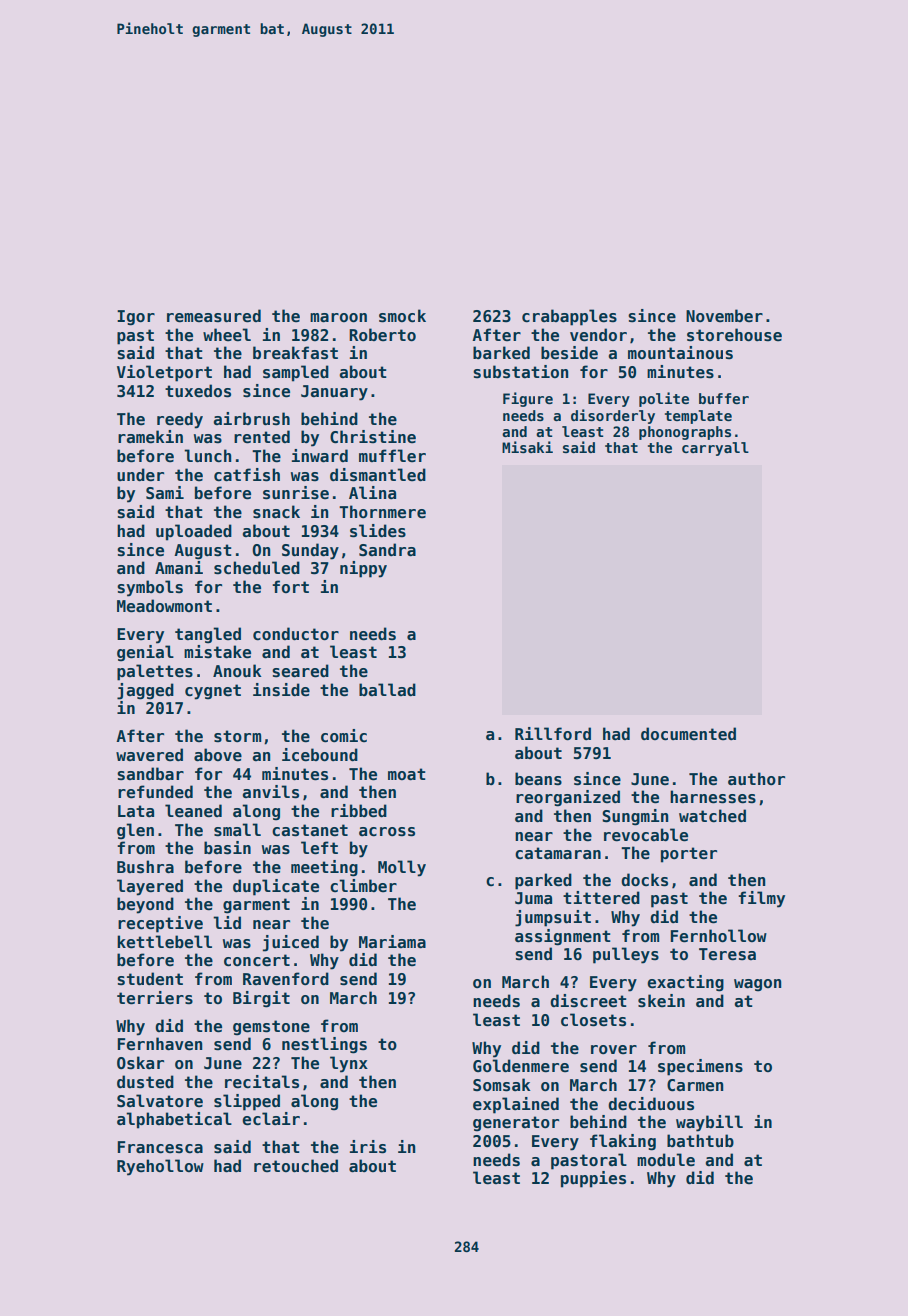 This screenshot has height=1316, width=908. Describe the element at coordinates (543, 881) in the screenshot. I see `parked` at that location.
